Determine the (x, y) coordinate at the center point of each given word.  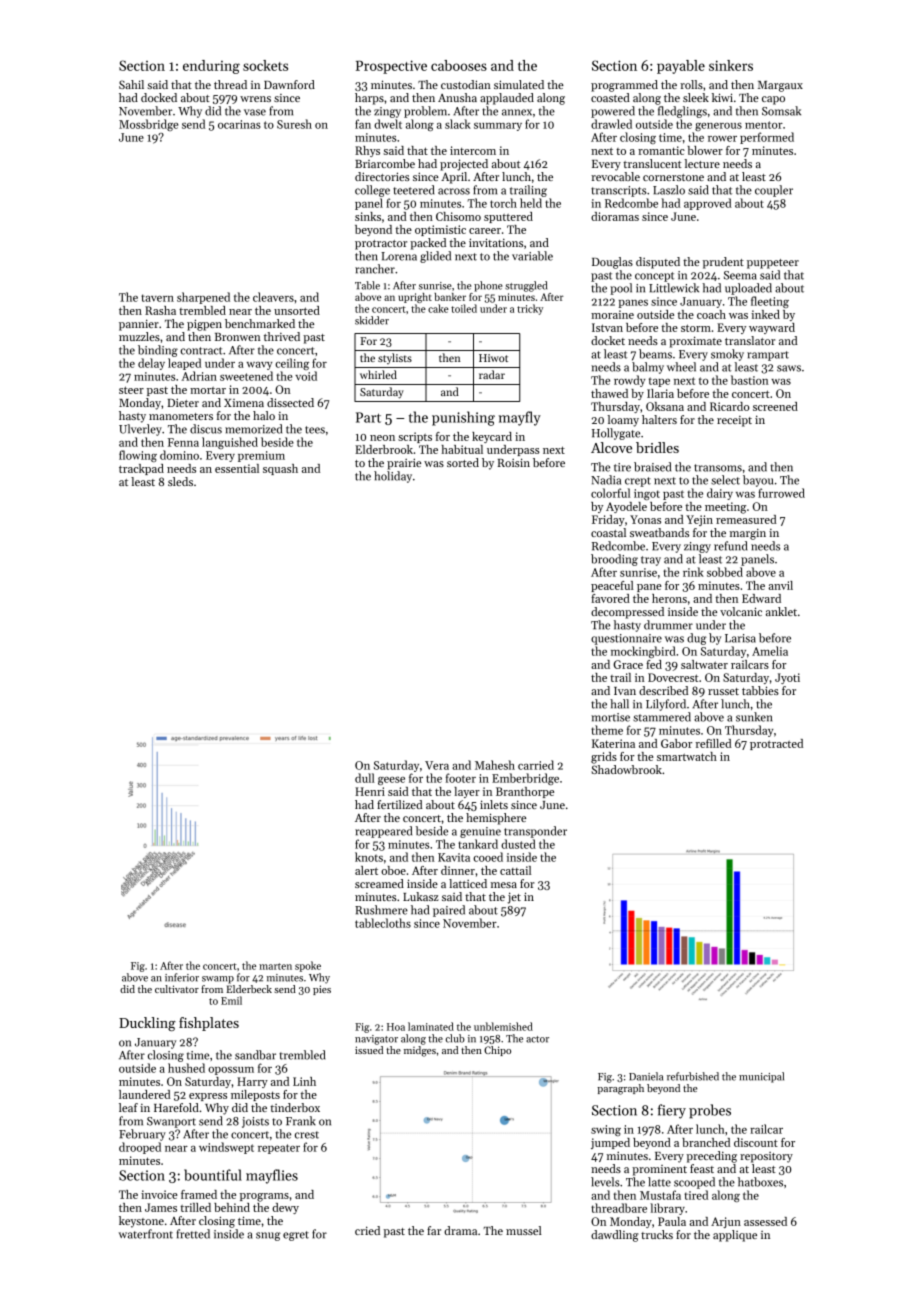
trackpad (141, 469)
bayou (758, 481)
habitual (462, 449)
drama (460, 1230)
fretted (193, 1234)
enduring (211, 67)
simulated (519, 84)
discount (756, 1142)
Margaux (780, 86)
